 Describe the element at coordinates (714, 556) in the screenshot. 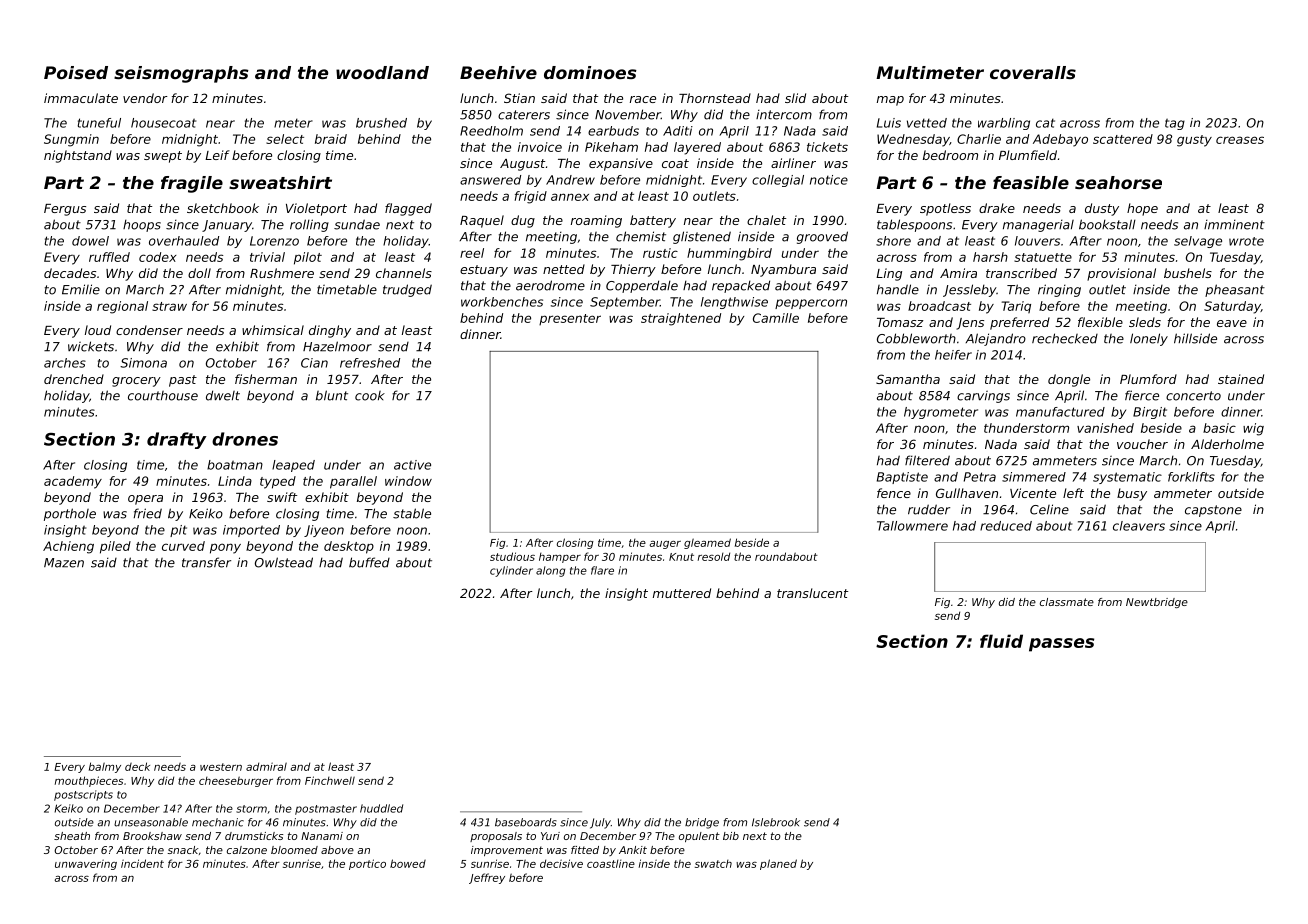

I see `resold` at that location.
